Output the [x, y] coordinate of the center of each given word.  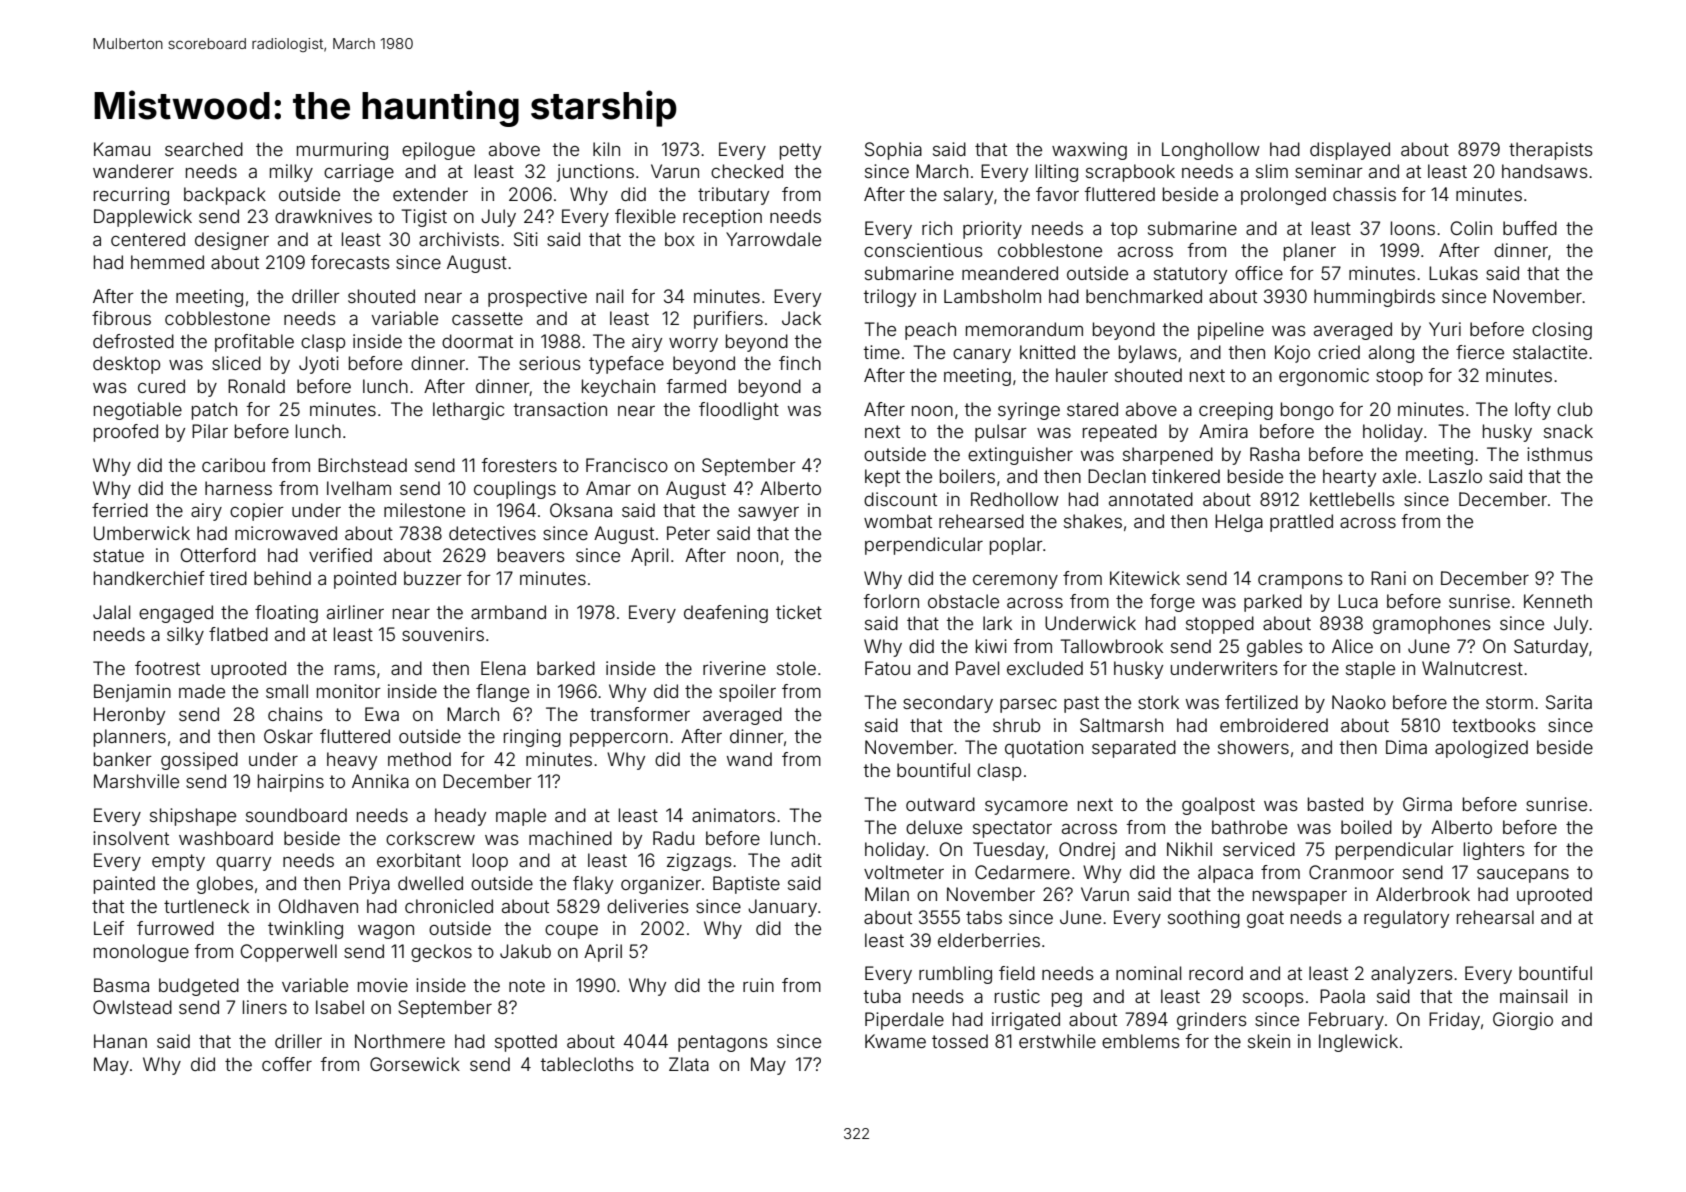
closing [1562, 331]
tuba [882, 996]
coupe [571, 932]
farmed [696, 386]
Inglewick [1358, 1043]
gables [1275, 648]
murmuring [342, 151]
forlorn [891, 601]
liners [265, 1007]
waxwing [1089, 151]
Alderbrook [1423, 894]
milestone [424, 510]
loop [490, 862]
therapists [1551, 151]
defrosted [133, 341]
